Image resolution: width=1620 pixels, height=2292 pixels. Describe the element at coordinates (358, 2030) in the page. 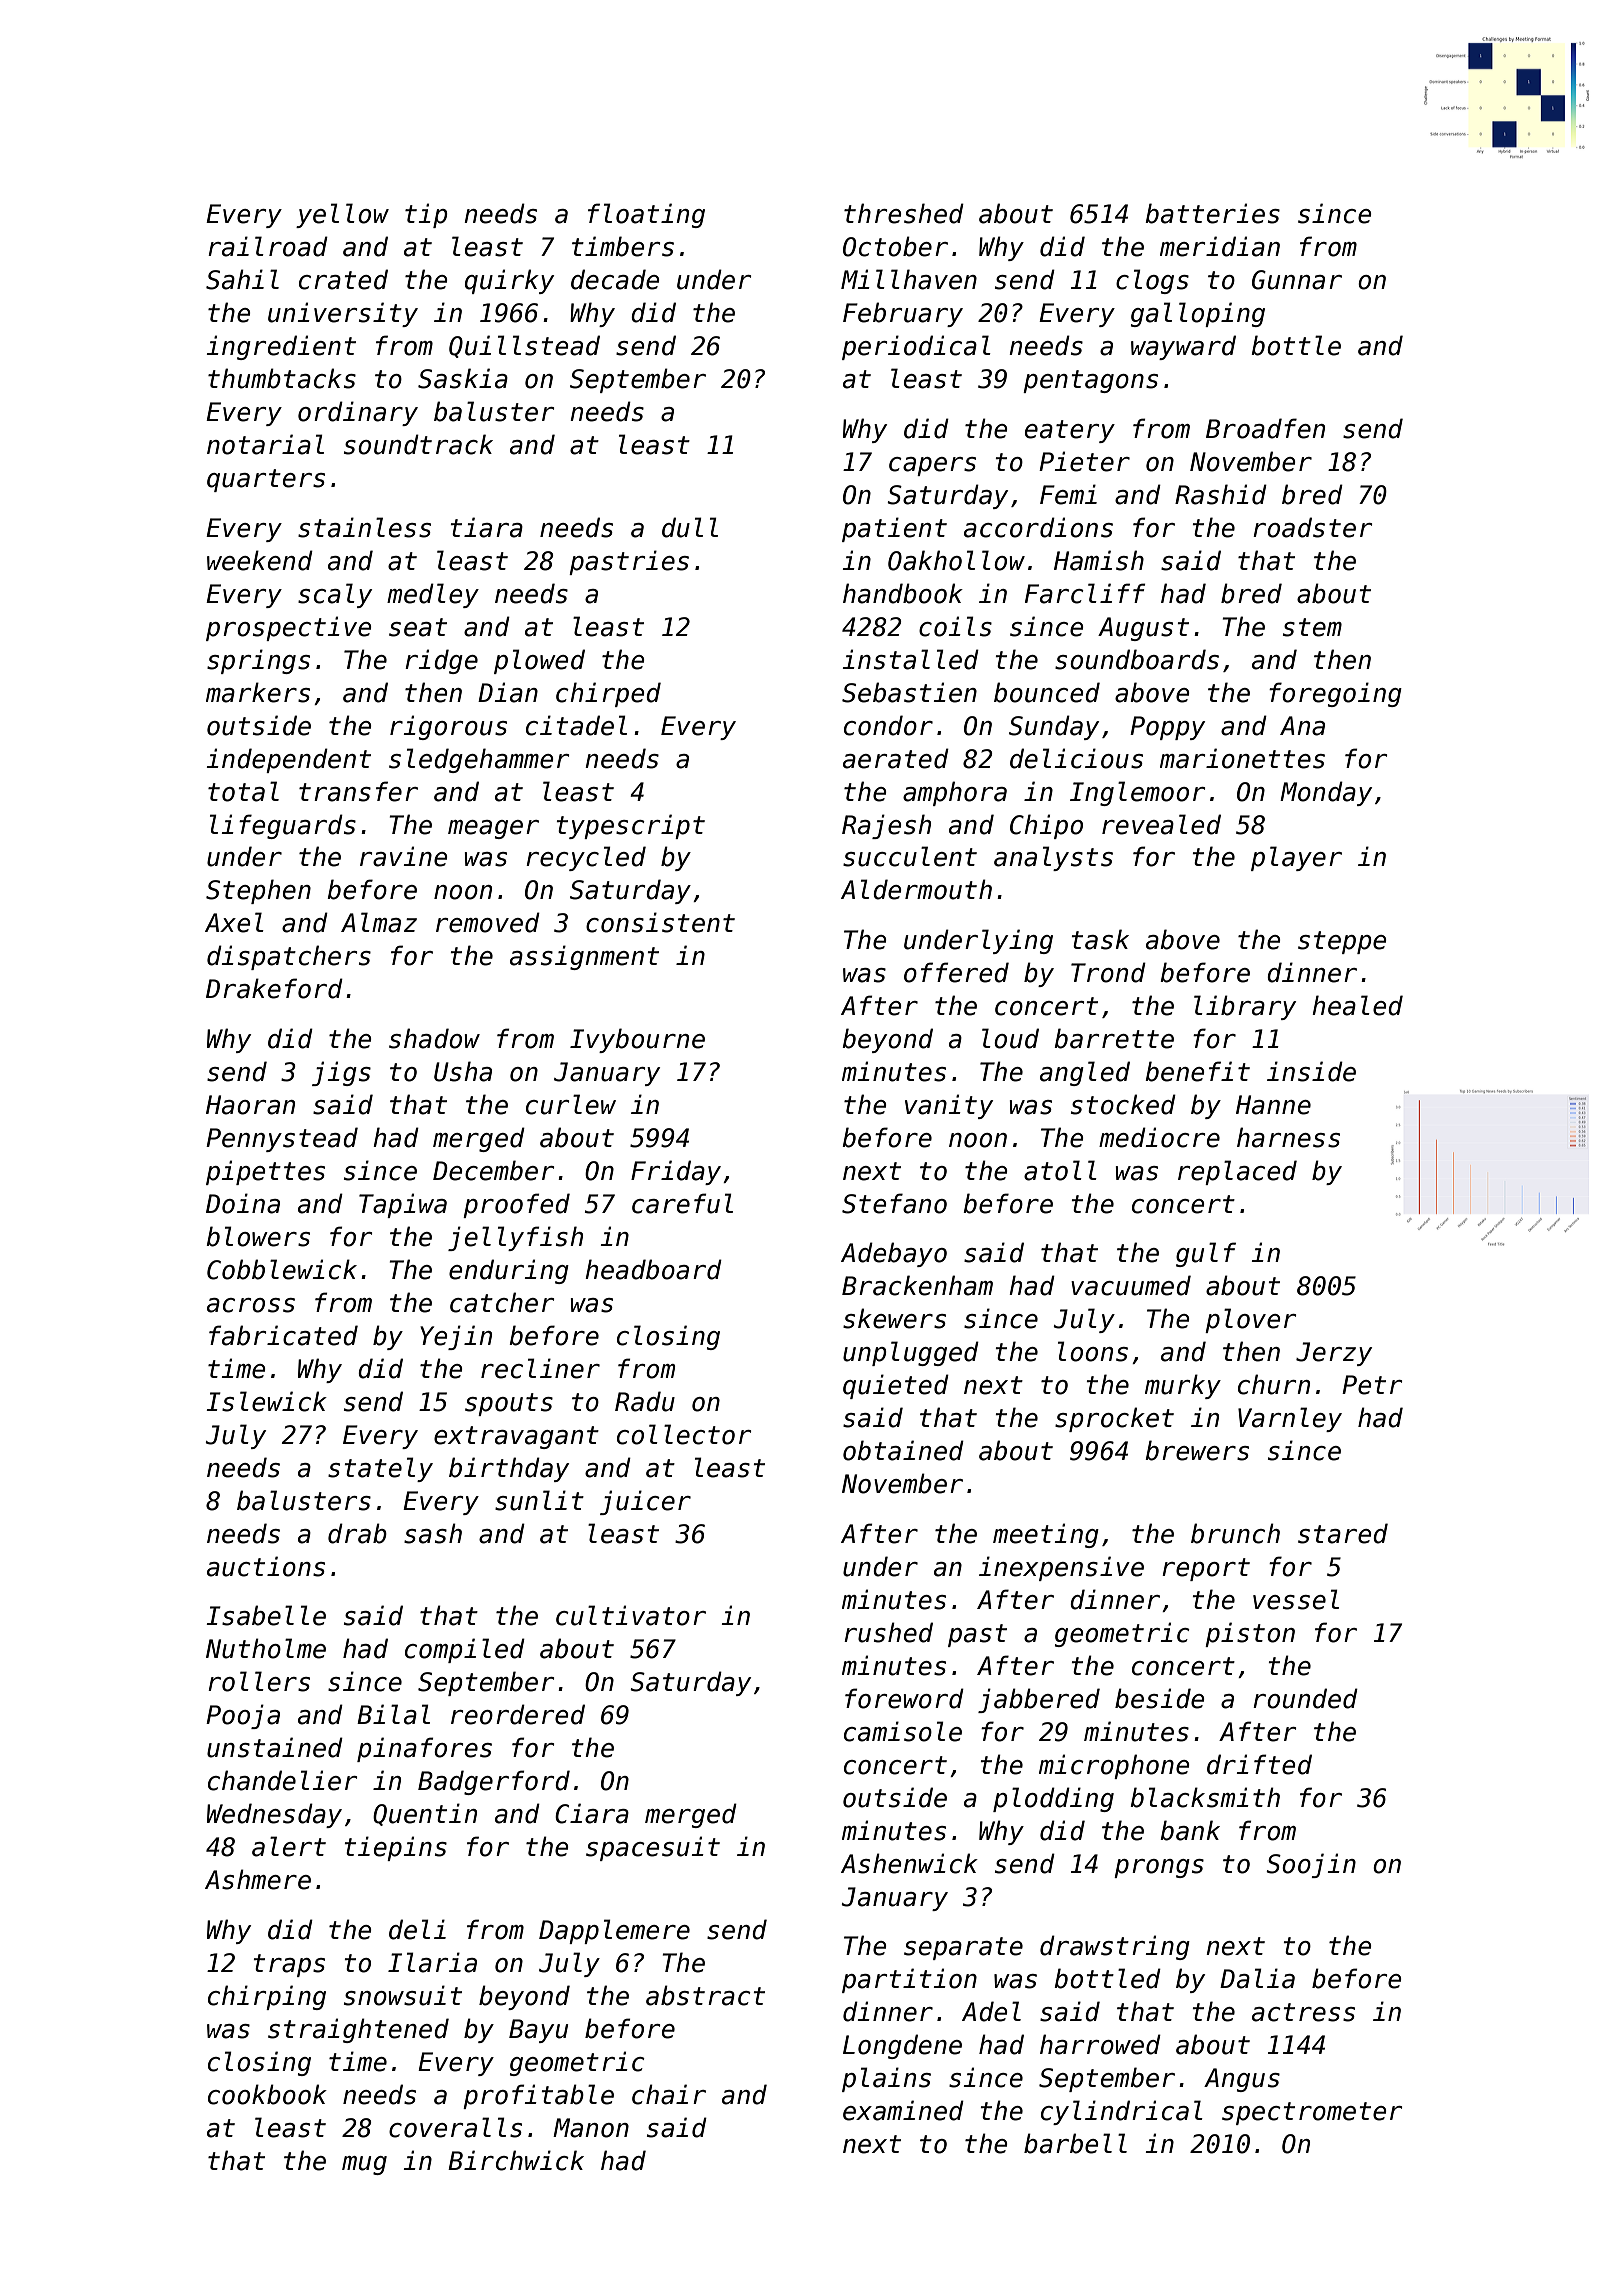

I see `straightened` at that location.
